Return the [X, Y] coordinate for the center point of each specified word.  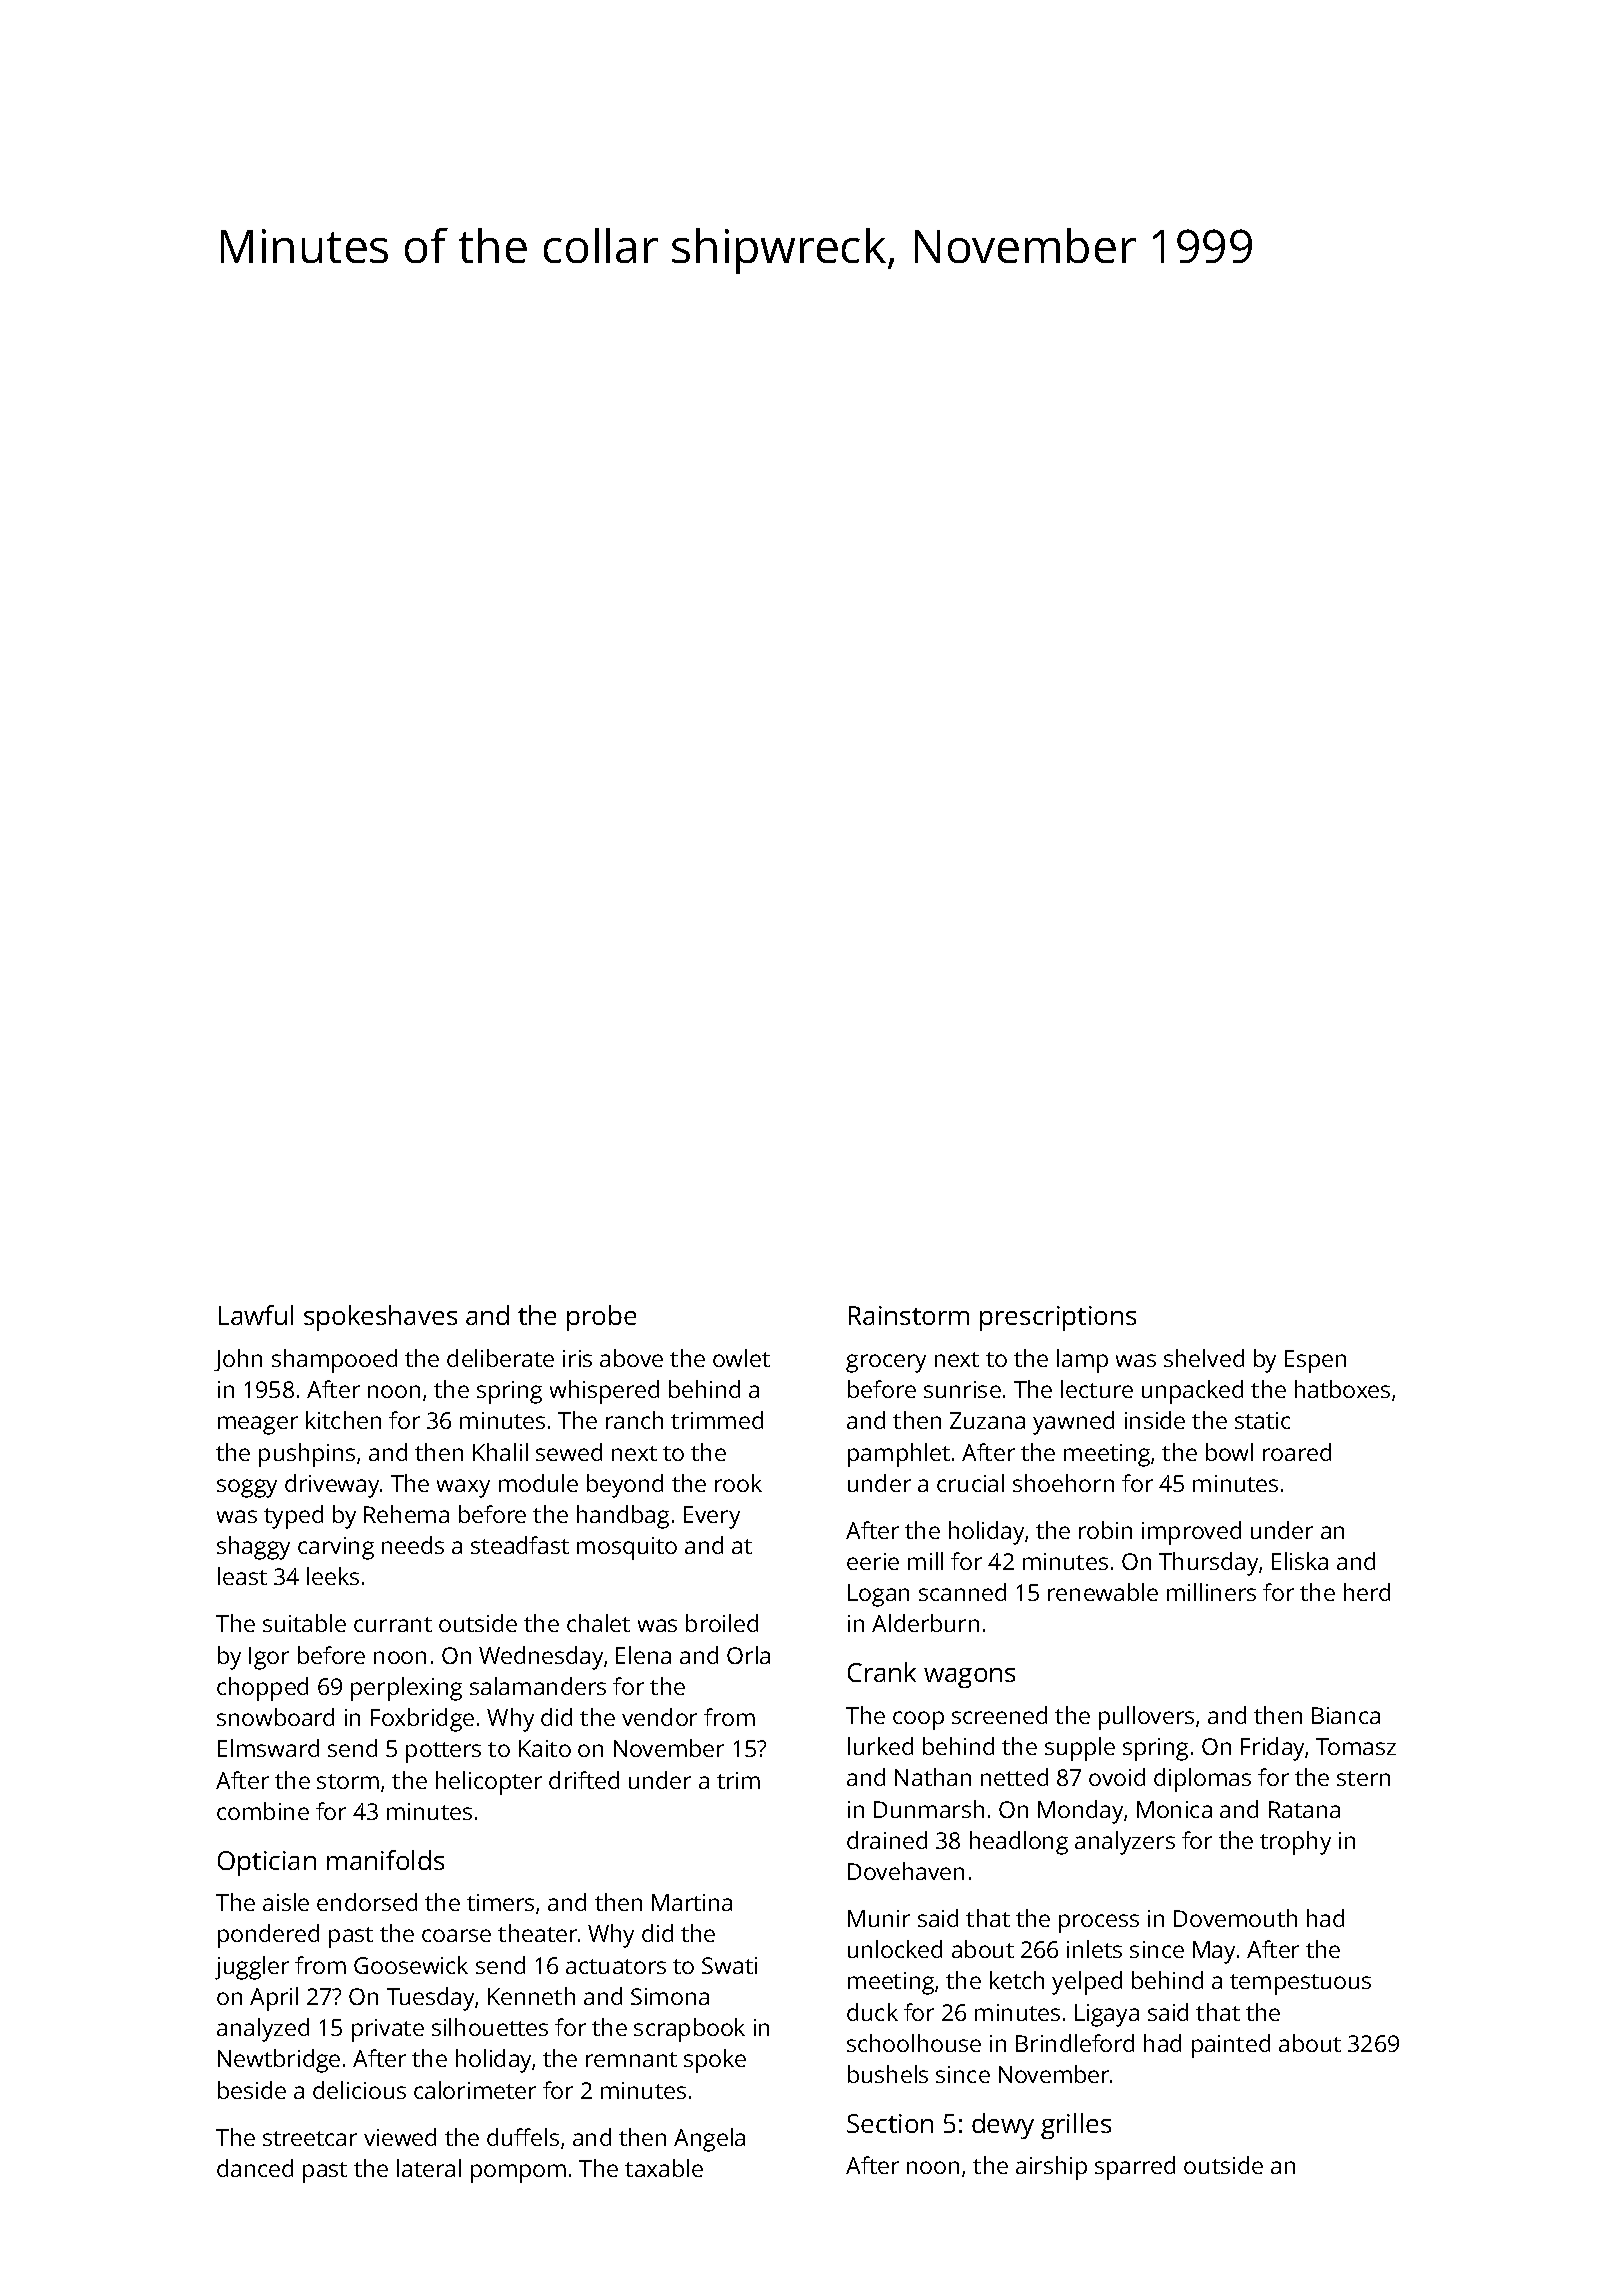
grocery [886, 1363]
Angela [709, 2140]
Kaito [545, 1748]
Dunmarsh [929, 1809]
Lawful [256, 1315]
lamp [1082, 1361]
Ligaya [1107, 2015]
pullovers [1146, 1718]
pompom [518, 2173]
